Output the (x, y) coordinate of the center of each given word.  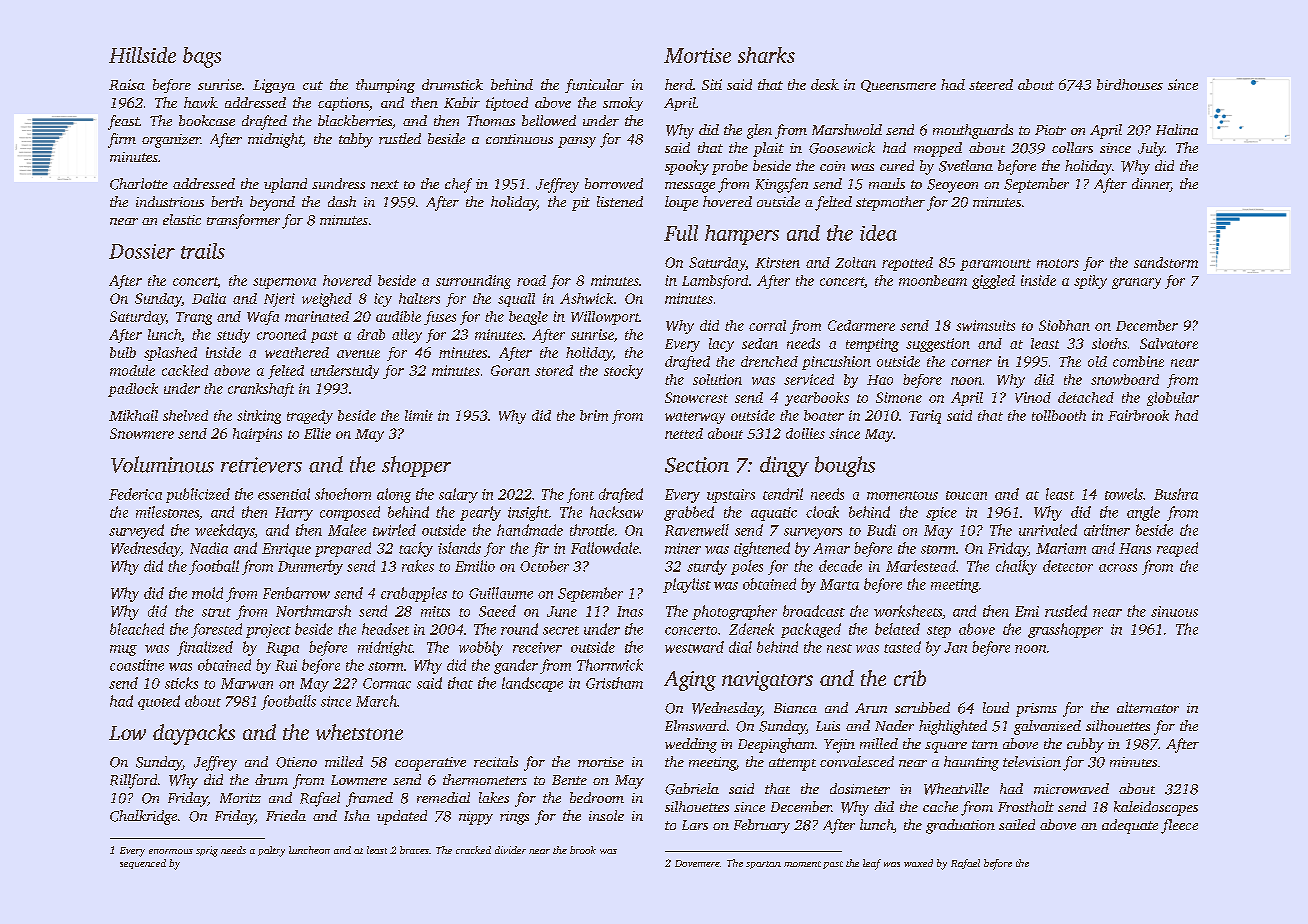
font (580, 495)
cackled (185, 370)
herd (679, 84)
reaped (1177, 549)
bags (202, 57)
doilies (805, 433)
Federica (135, 494)
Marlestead (921, 566)
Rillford (133, 781)
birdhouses (1130, 84)
